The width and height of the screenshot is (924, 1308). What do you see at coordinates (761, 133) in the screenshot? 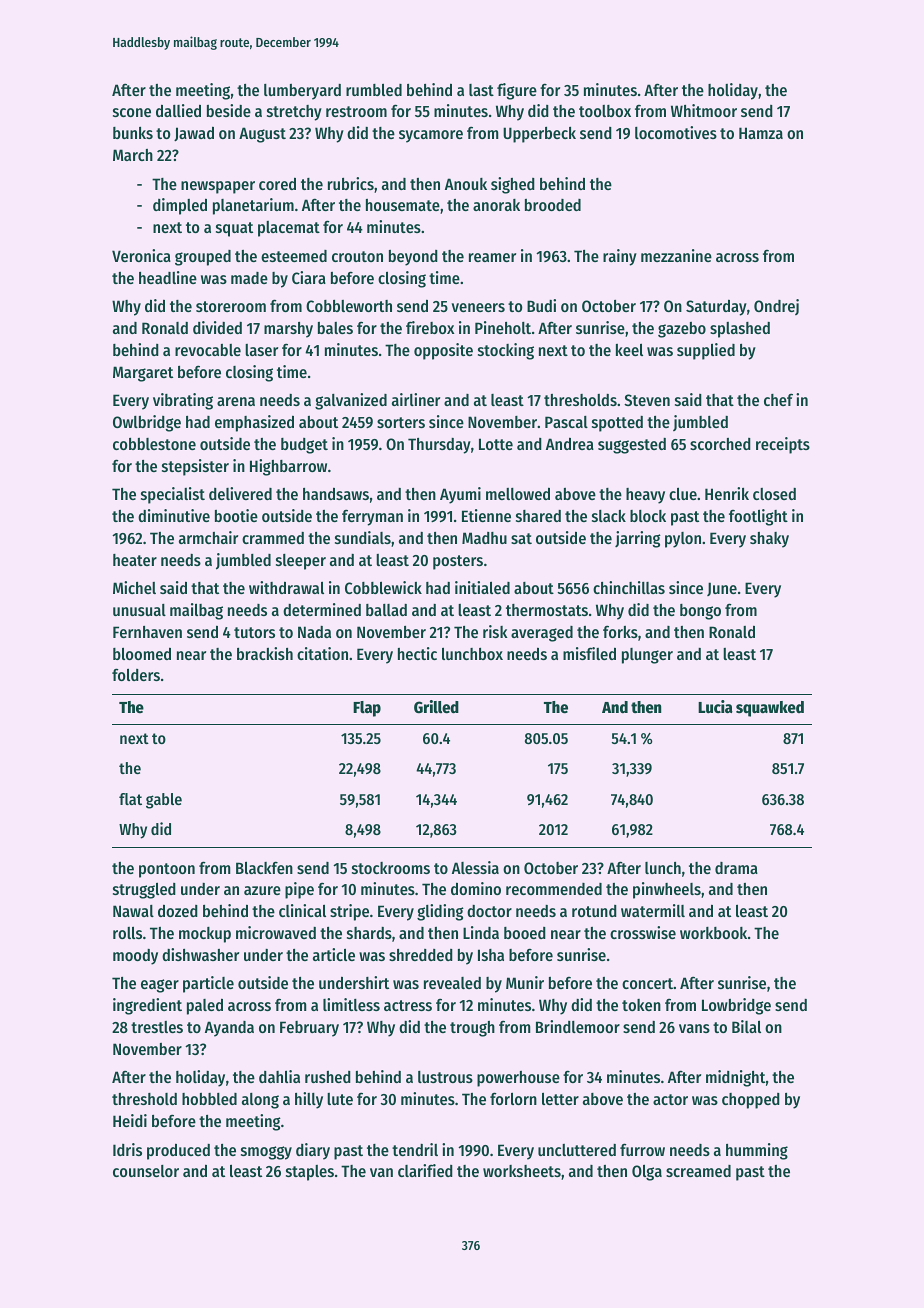
I see `Hamza` at bounding box center [761, 133].
